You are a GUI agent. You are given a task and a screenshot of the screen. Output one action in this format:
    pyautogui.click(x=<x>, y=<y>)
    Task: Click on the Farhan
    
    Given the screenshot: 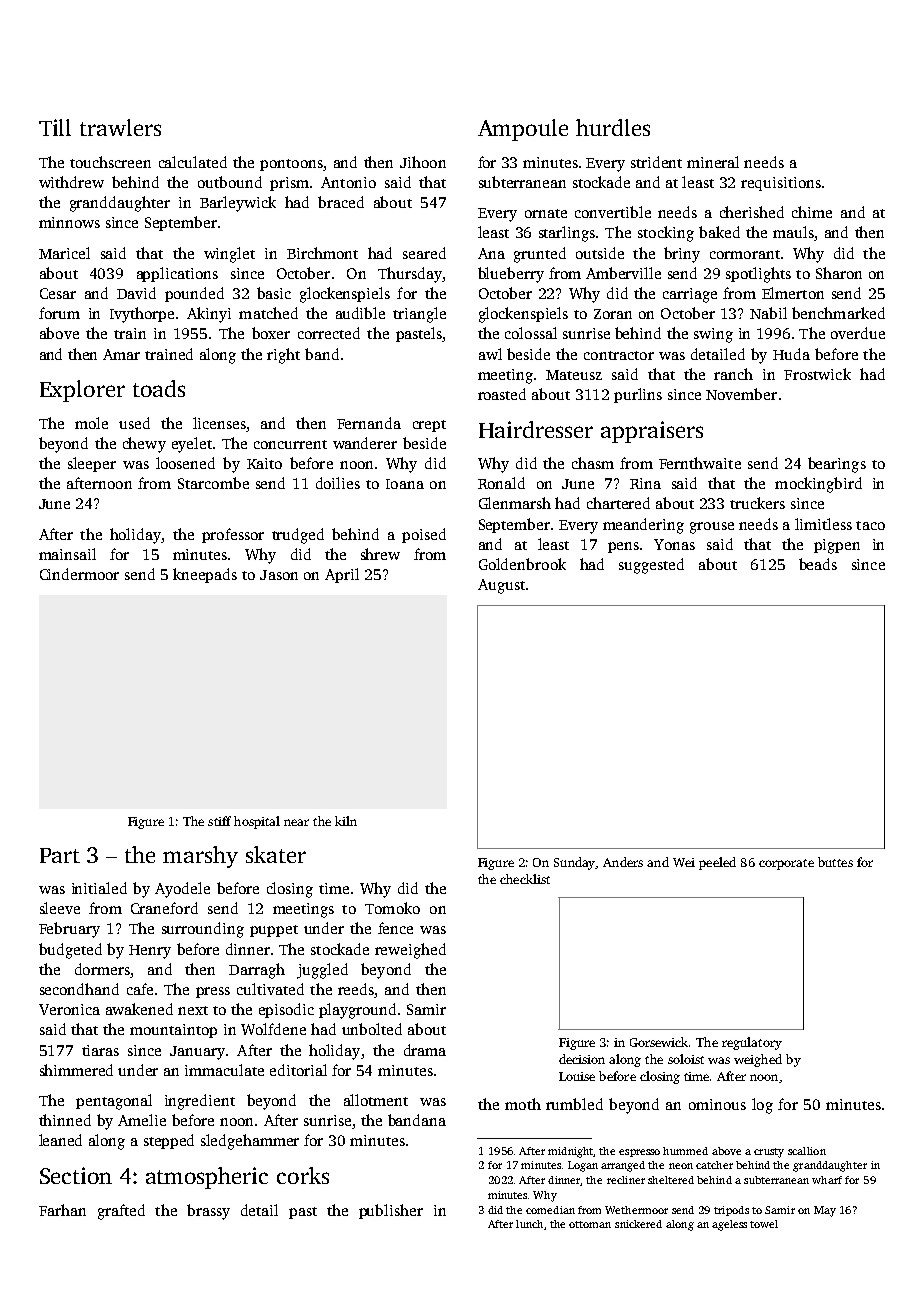 What is the action you would take?
    pyautogui.click(x=62, y=1210)
